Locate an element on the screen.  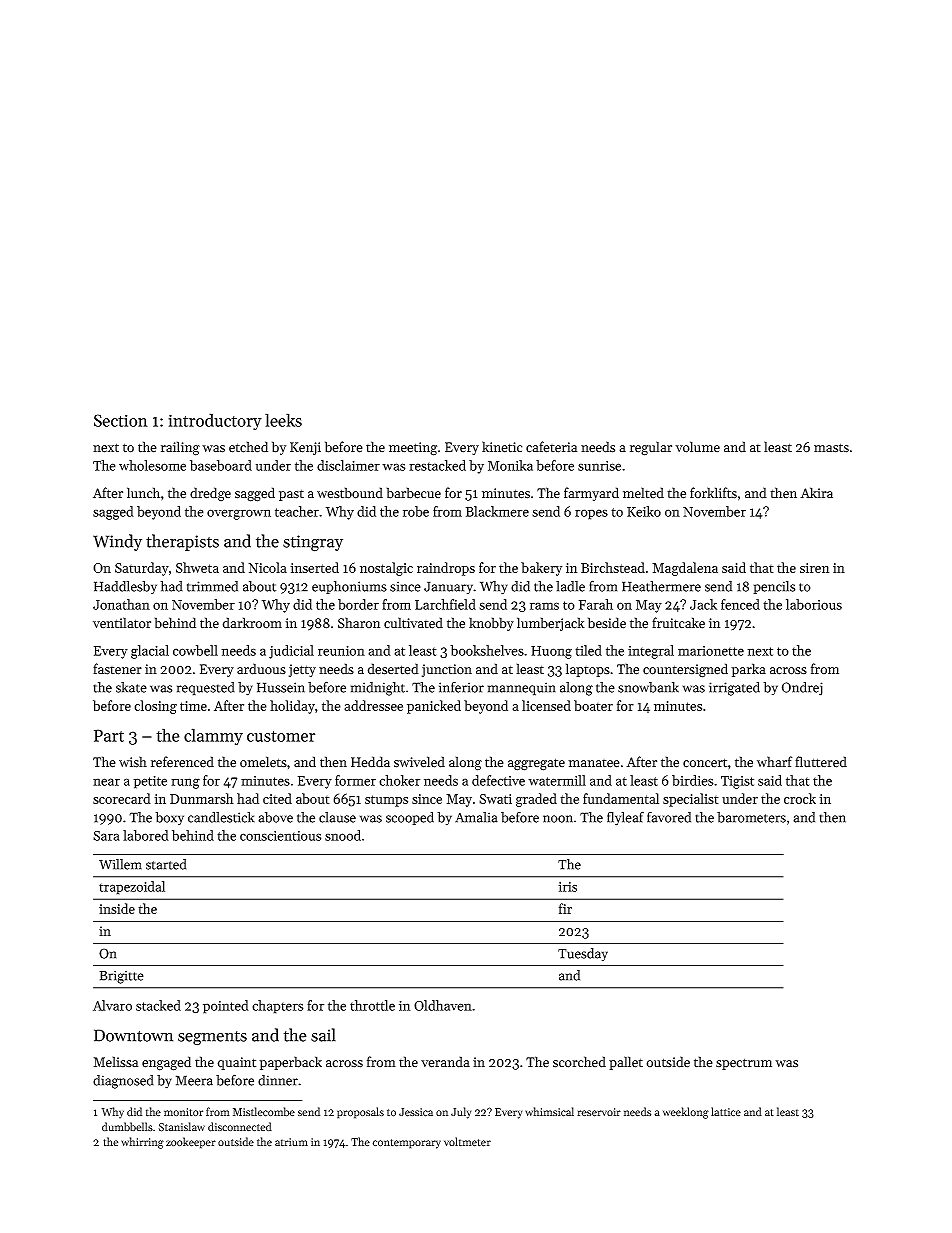
Windy is located at coordinates (117, 542).
